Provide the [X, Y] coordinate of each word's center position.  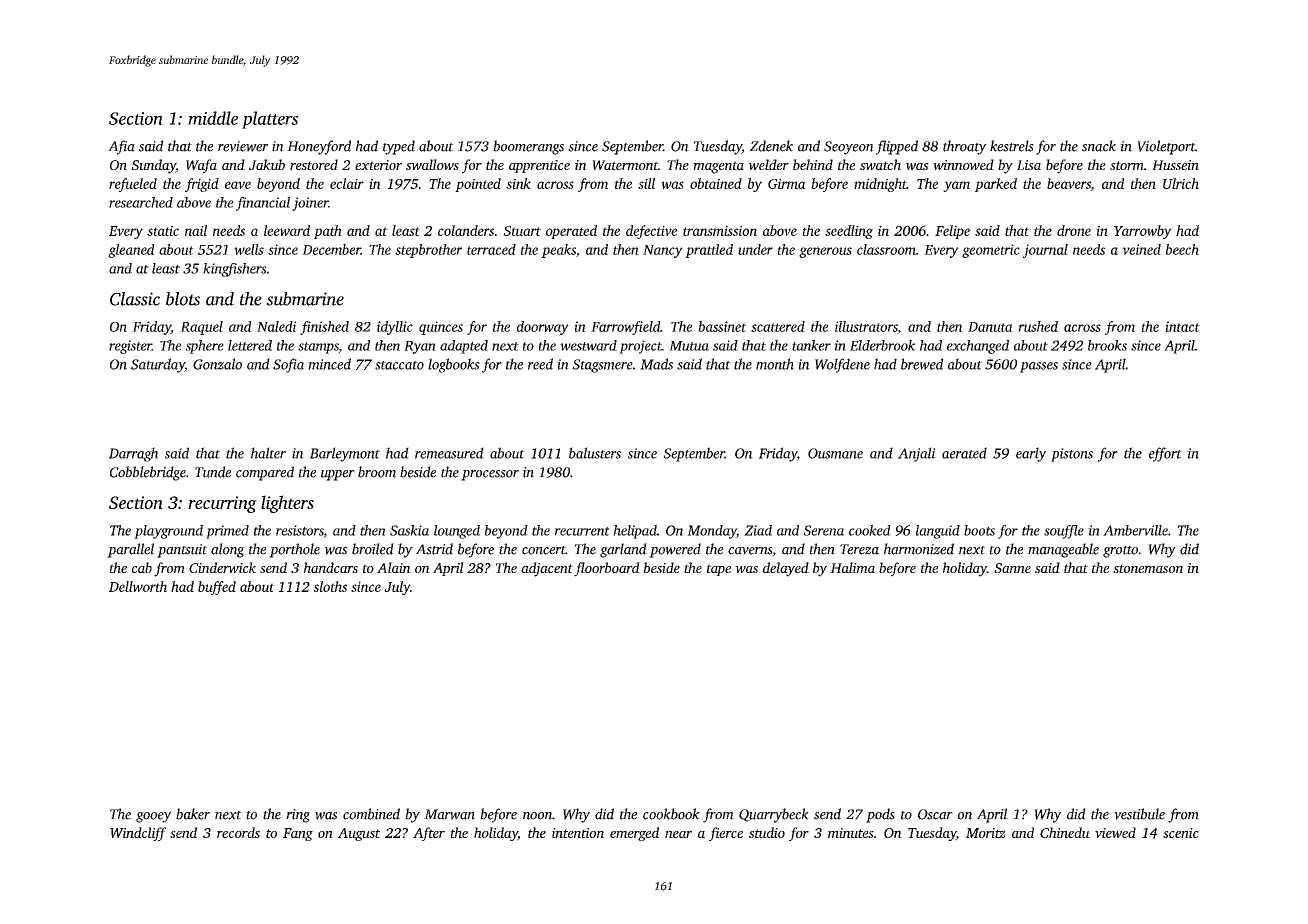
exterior [378, 165]
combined [371, 814]
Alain [394, 567]
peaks [558, 251]
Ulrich [1181, 183]
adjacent [547, 569]
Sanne [1012, 568]
